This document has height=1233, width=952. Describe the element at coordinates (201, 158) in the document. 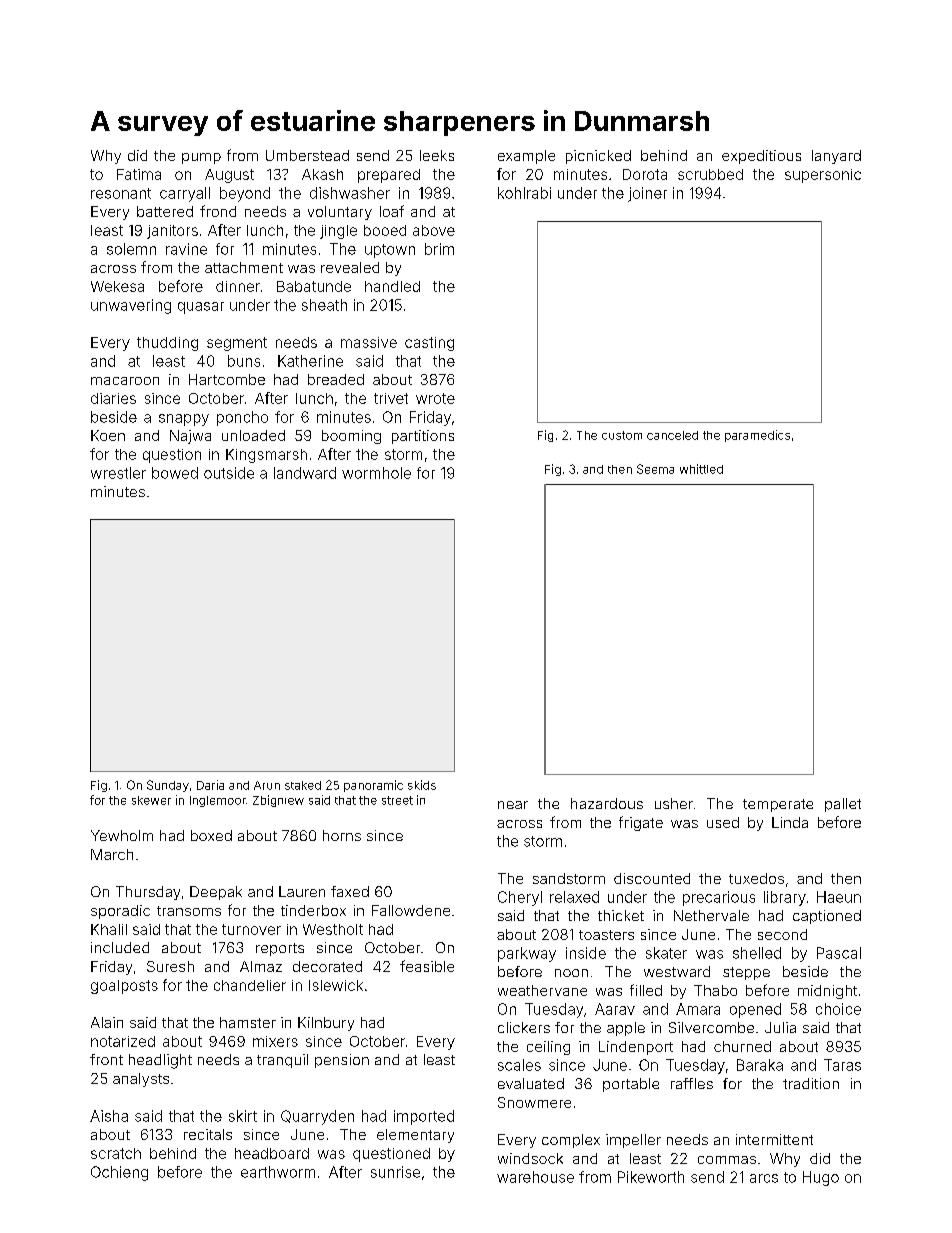

I see `pump` at that location.
